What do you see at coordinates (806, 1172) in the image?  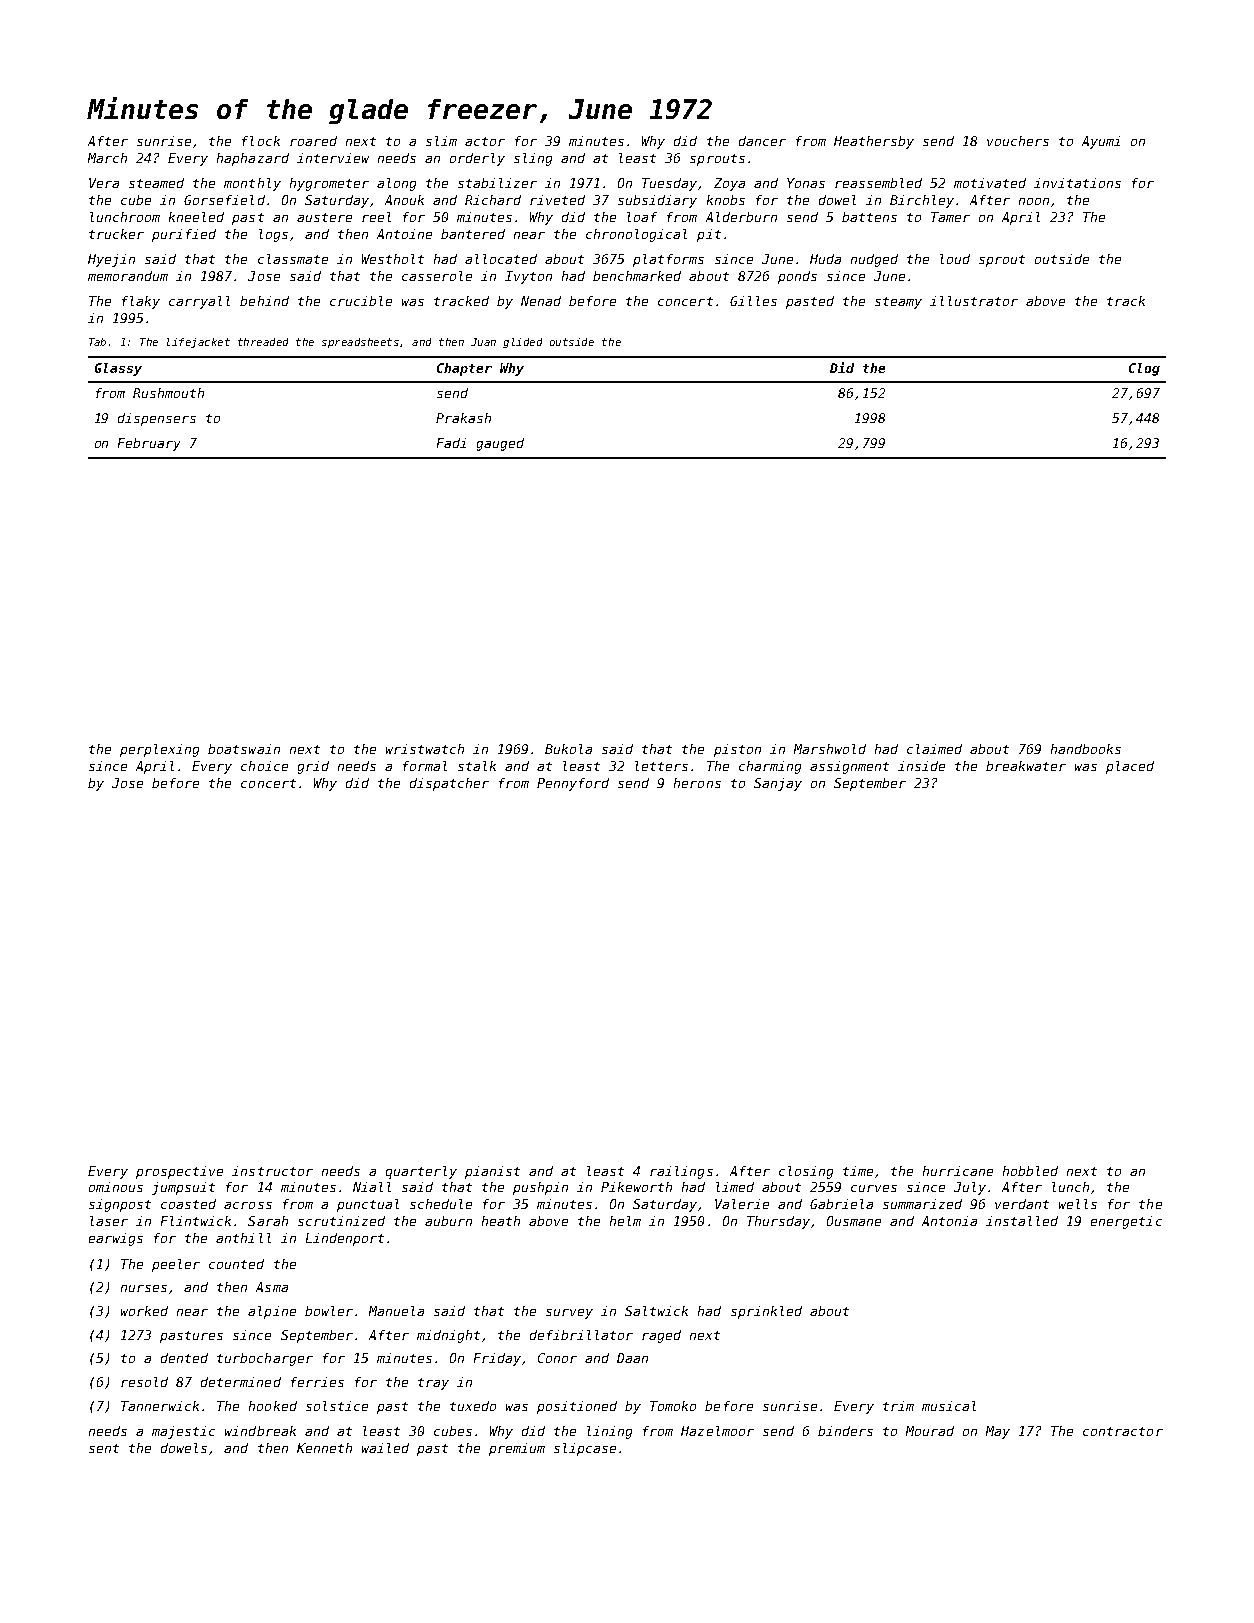 I see `closing` at bounding box center [806, 1172].
